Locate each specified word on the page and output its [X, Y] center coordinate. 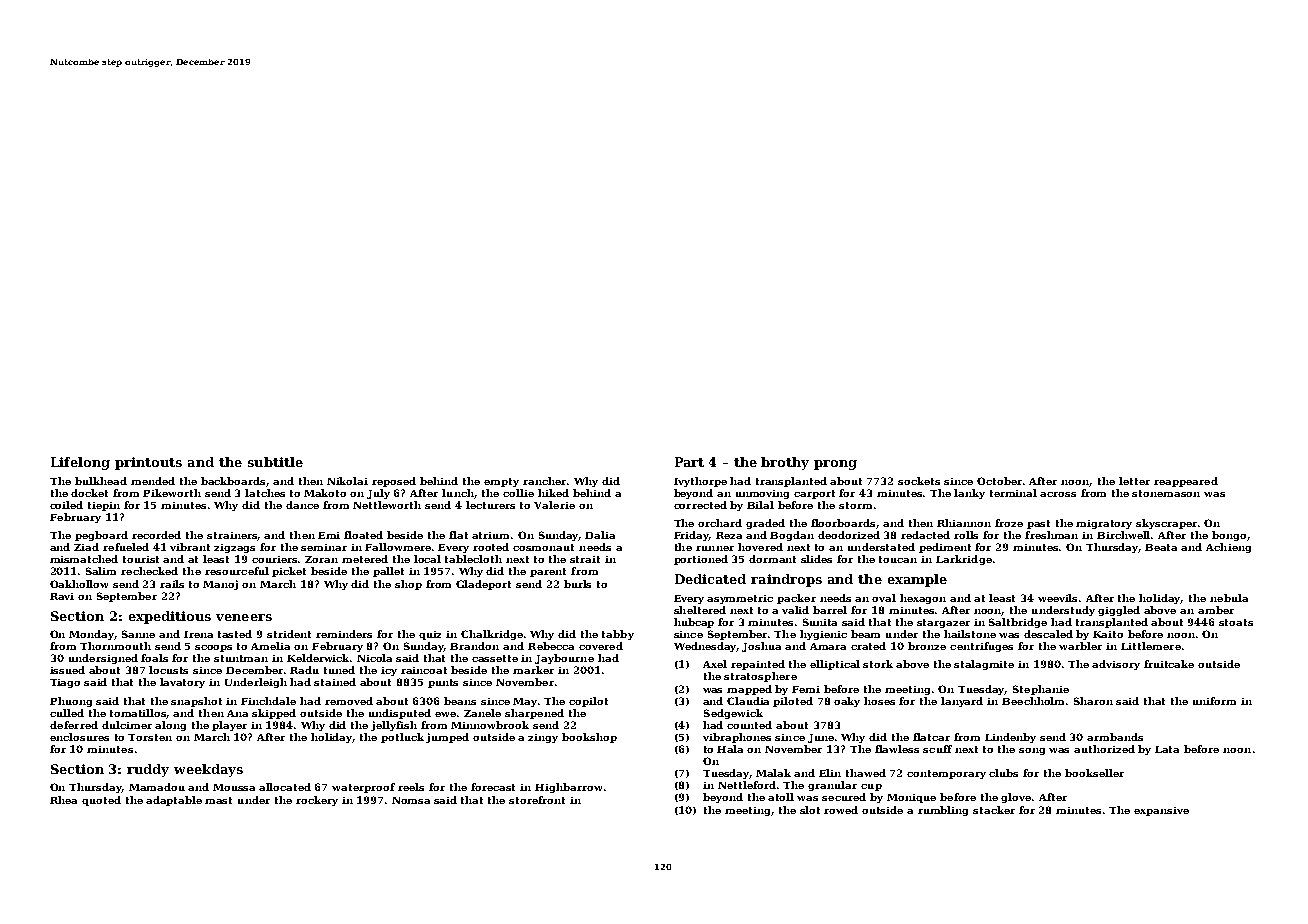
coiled [66, 505]
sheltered [700, 610]
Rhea [63, 800]
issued [67, 670]
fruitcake [1169, 664]
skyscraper [1166, 524]
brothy [785, 463]
